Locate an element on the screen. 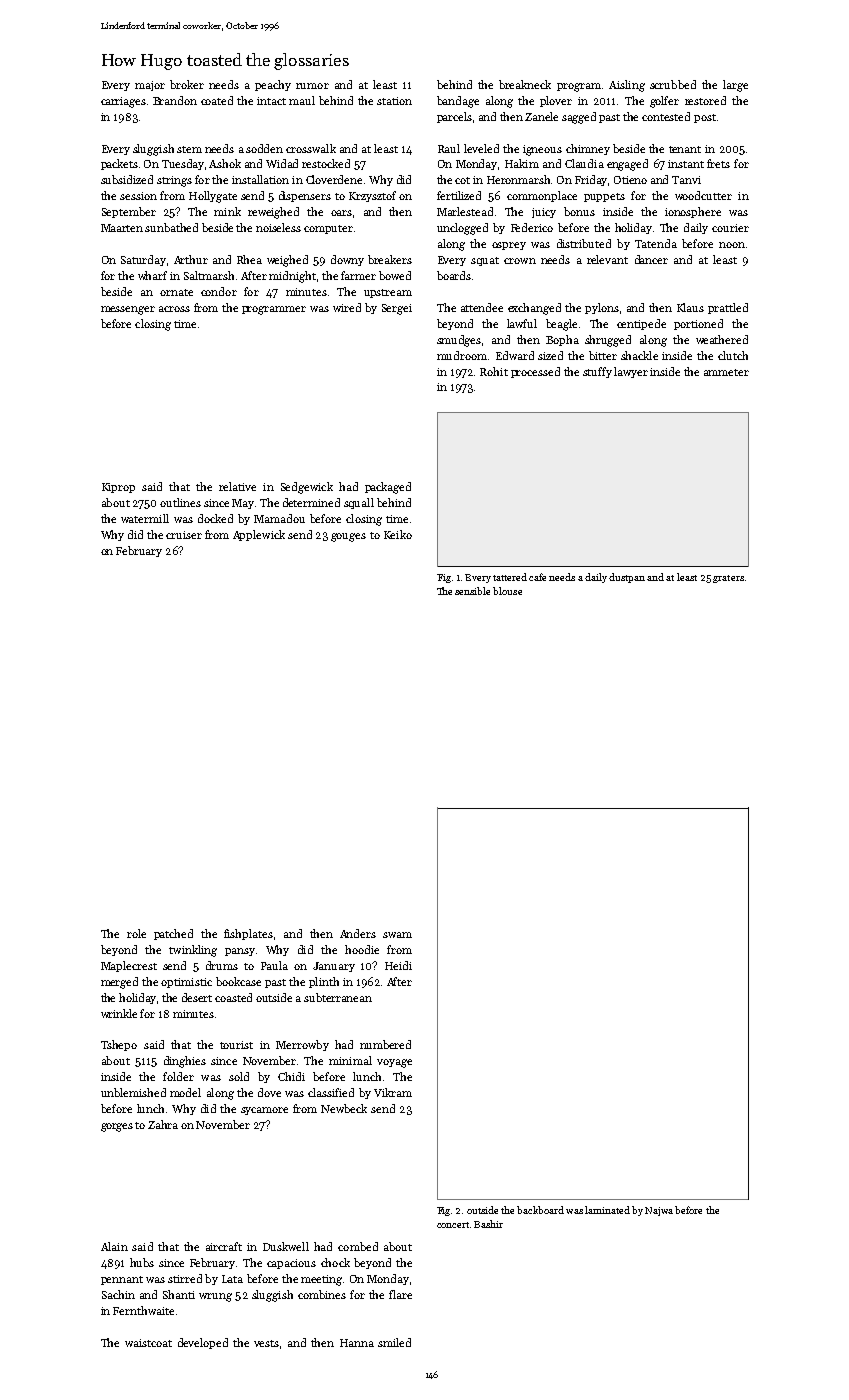 This screenshot has width=849, height=1400. merged is located at coordinates (119, 983).
